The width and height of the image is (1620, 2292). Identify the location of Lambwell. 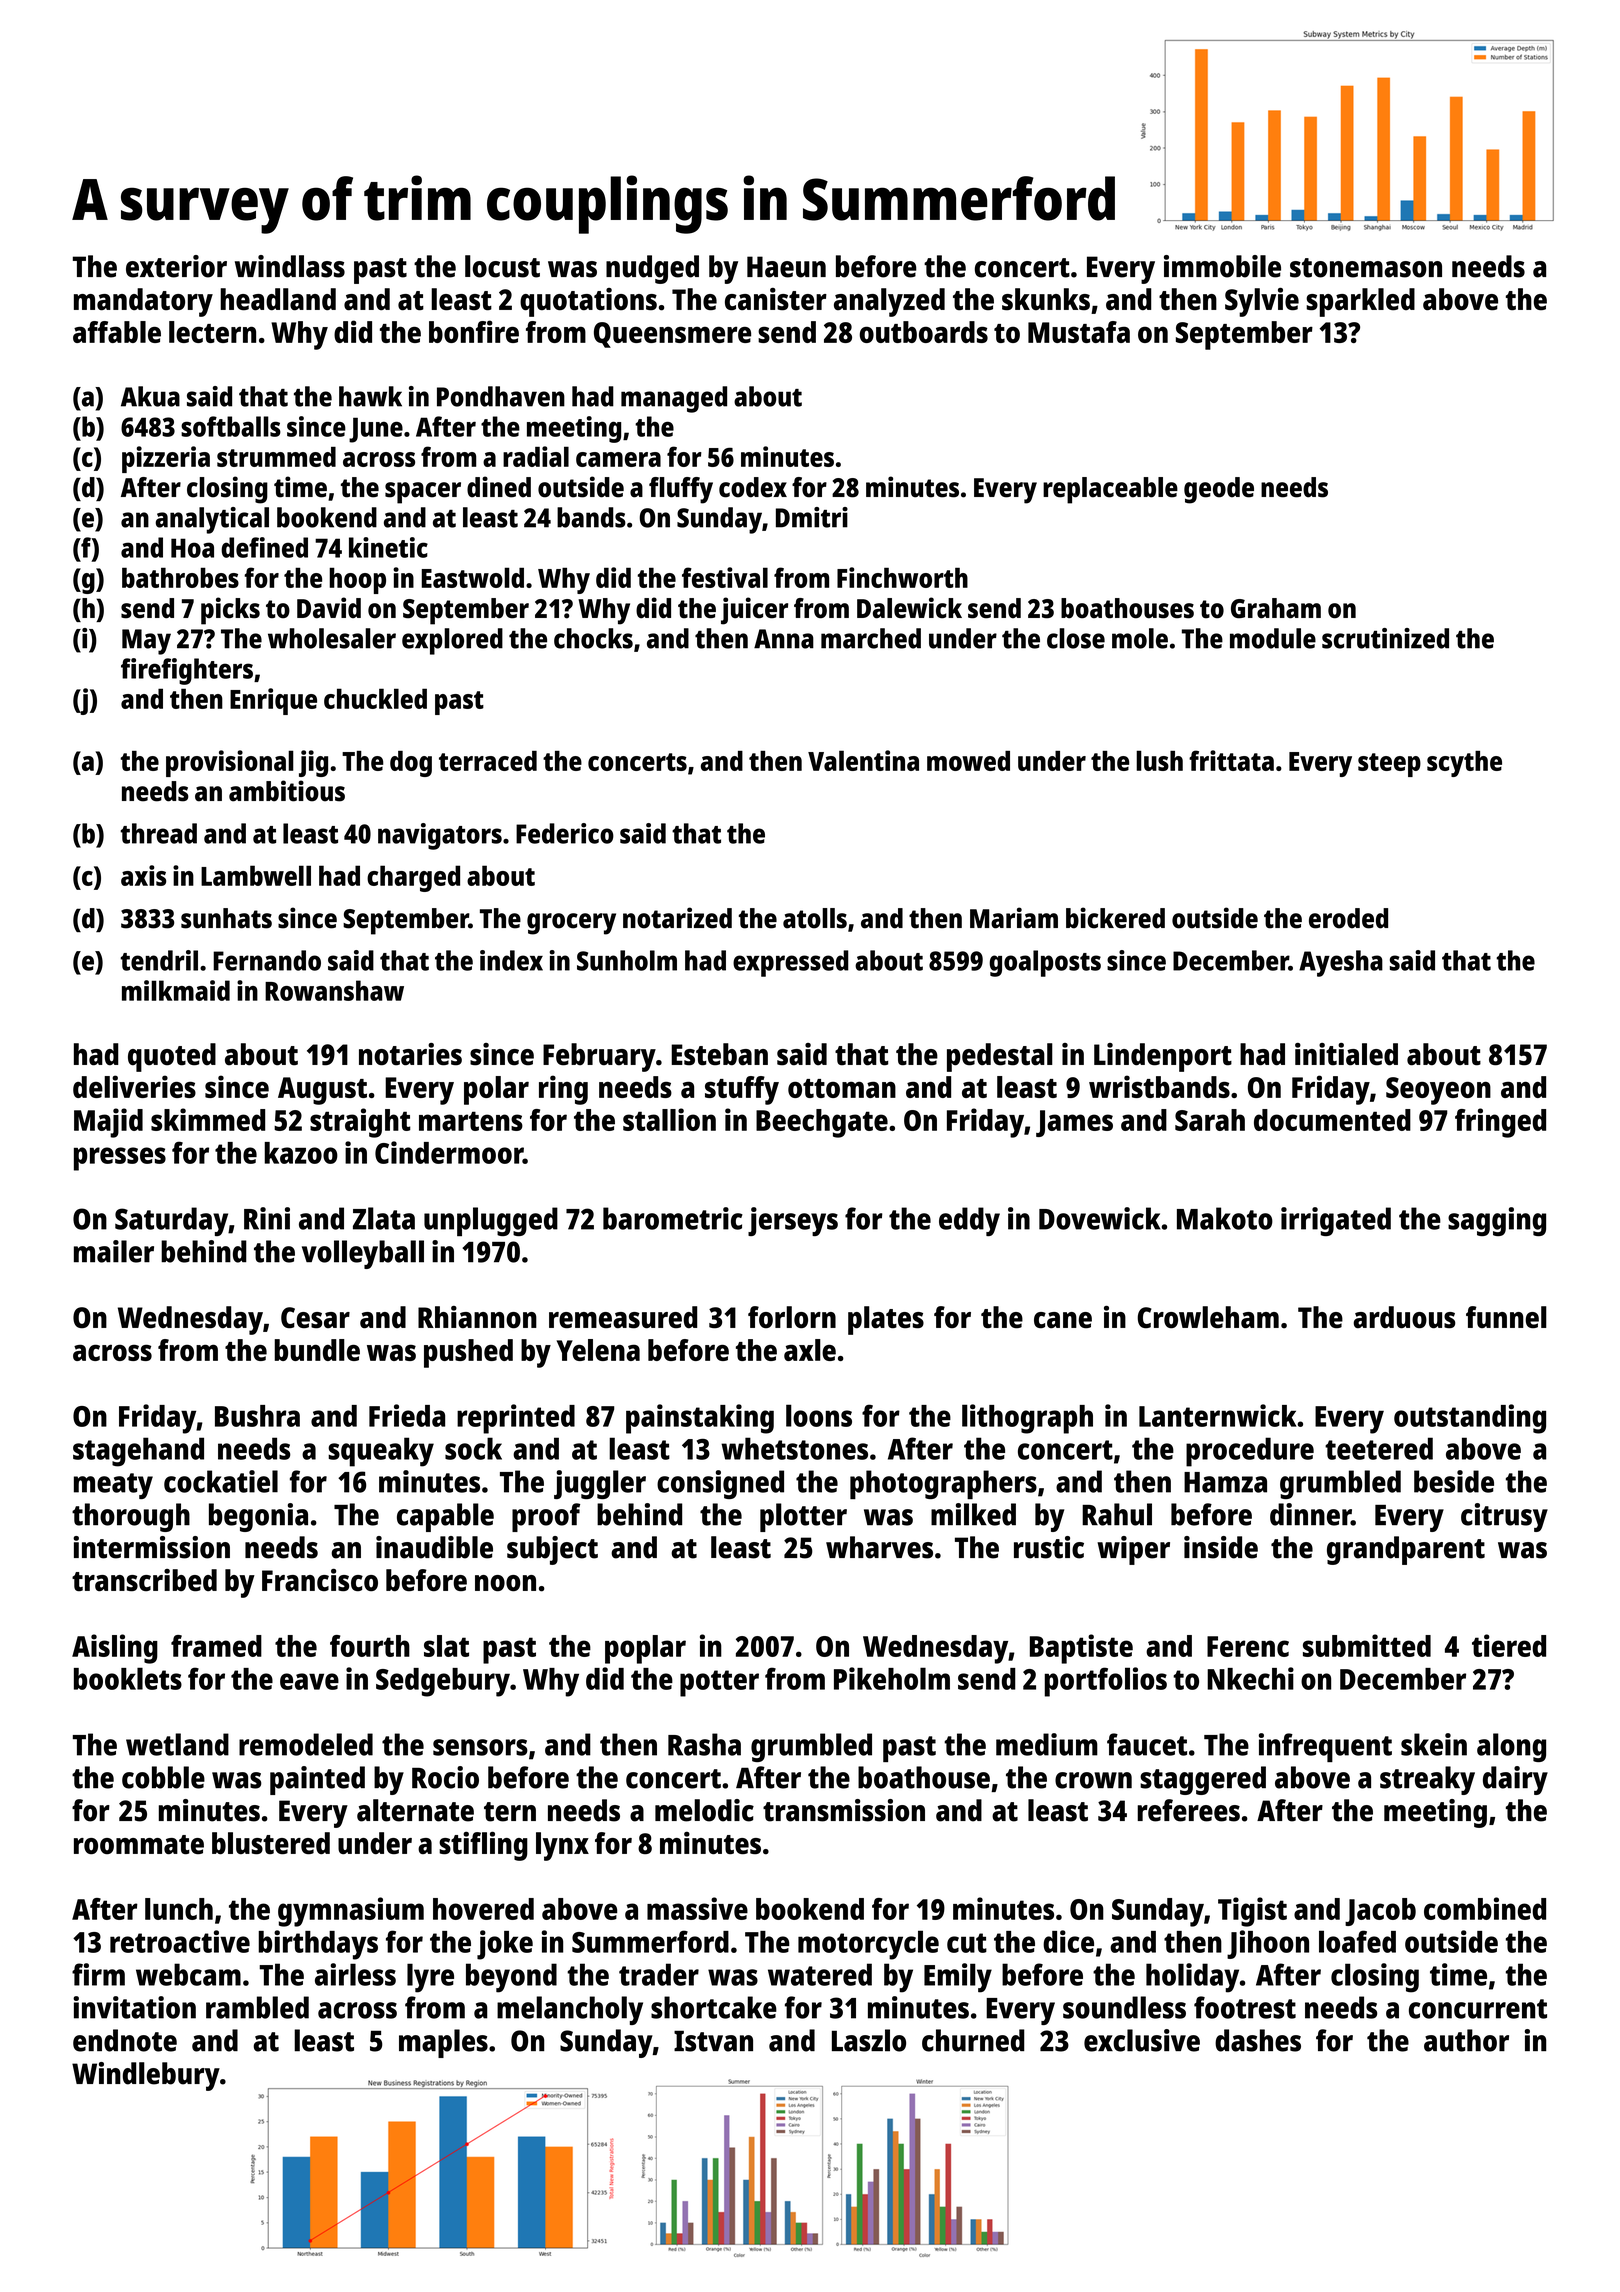
(256, 875).
